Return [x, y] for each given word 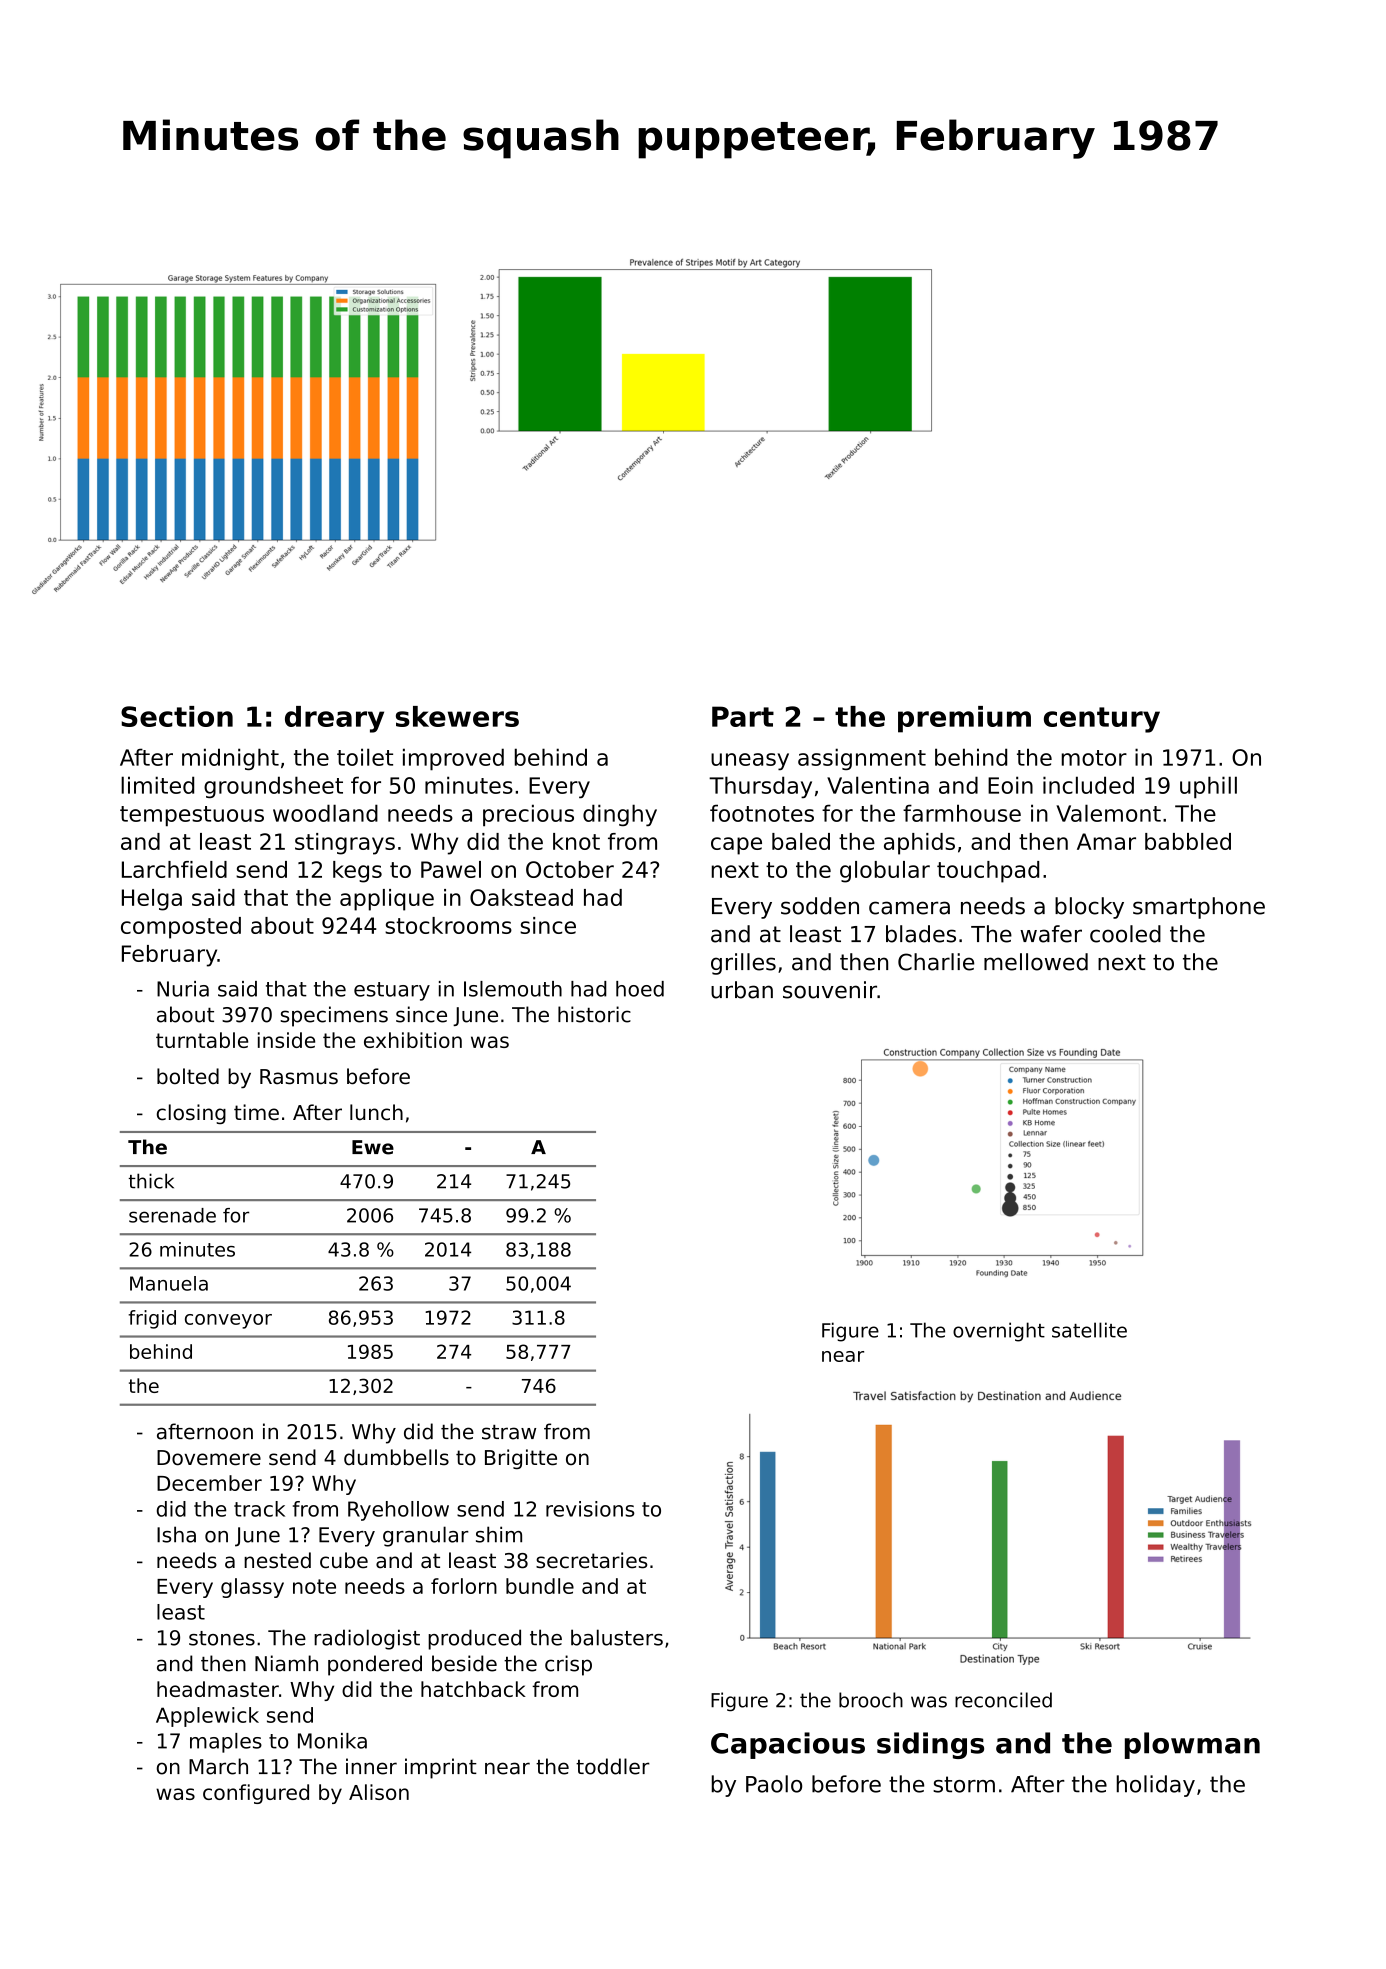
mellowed [1036, 962]
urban [742, 990]
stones [222, 1638]
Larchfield [174, 869]
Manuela [169, 1283]
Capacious [788, 1745]
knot [576, 841]
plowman [1192, 1745]
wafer [1051, 934]
